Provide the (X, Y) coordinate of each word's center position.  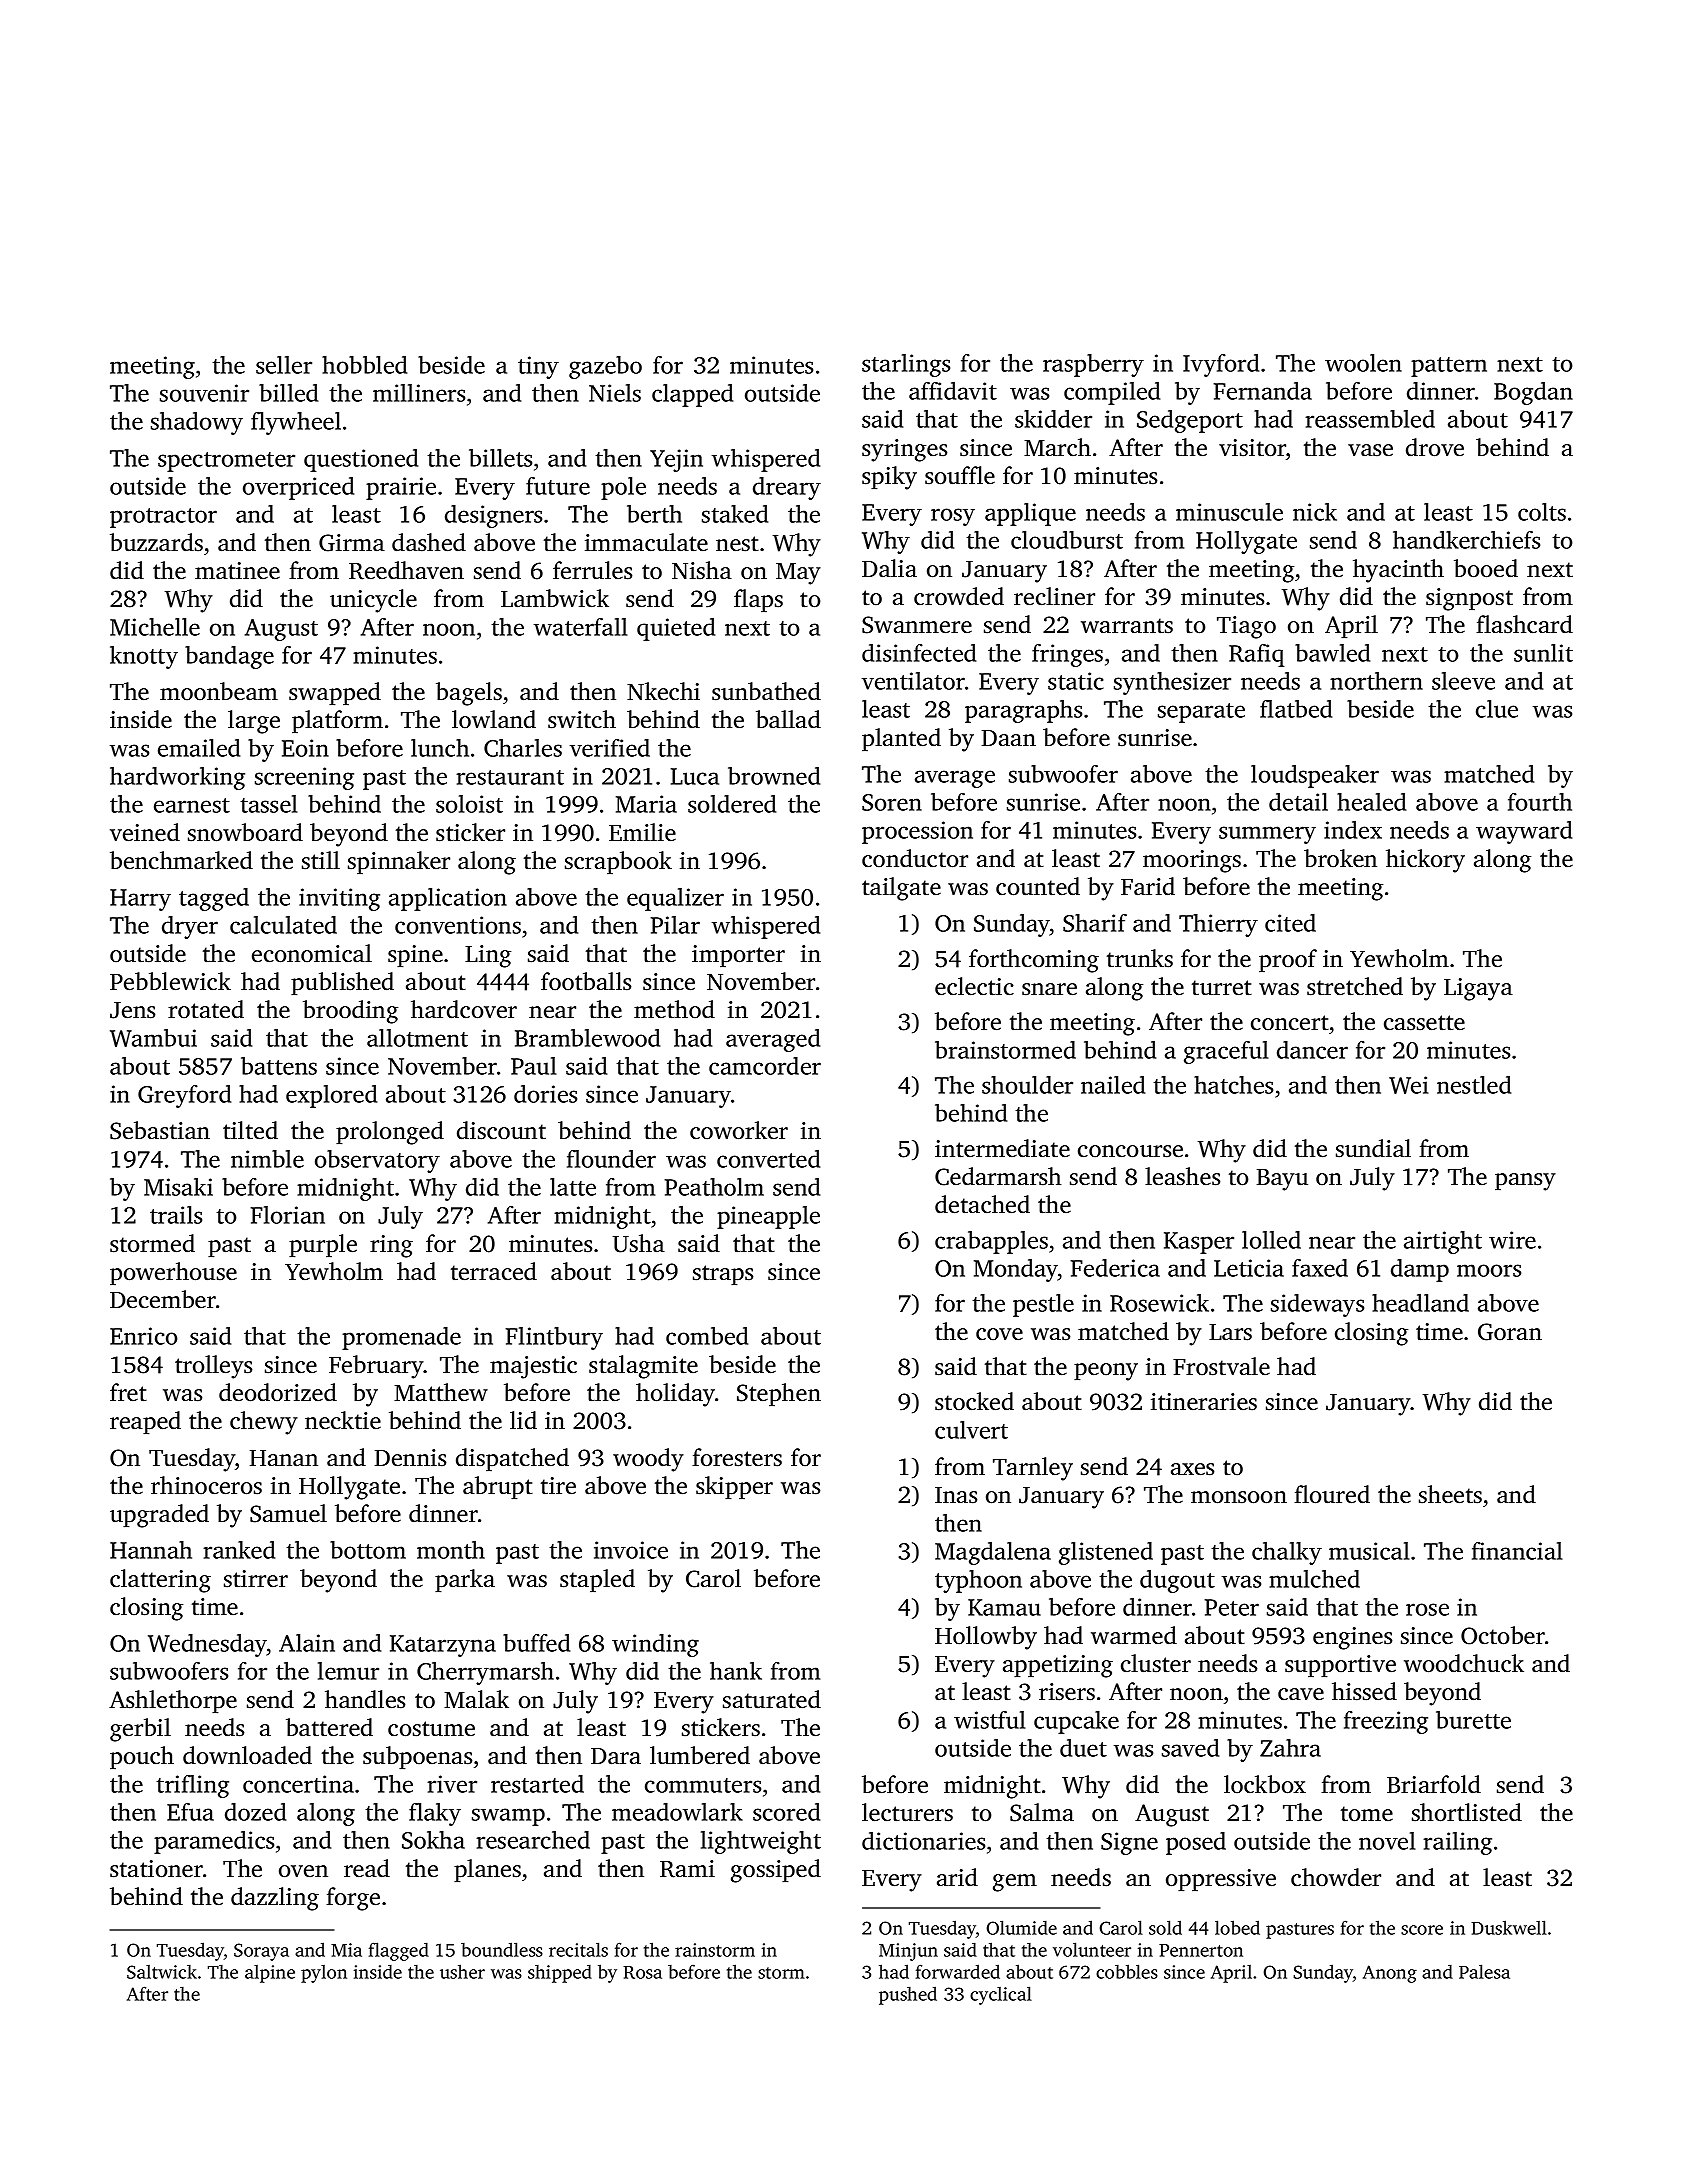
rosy (953, 517)
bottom (368, 1550)
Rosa (642, 1972)
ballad (788, 719)
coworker (739, 1130)
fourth (1540, 802)
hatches (1233, 1085)
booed (1486, 568)
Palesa (1484, 1971)
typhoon (978, 1581)
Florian (287, 1215)
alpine (270, 1974)
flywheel (296, 423)
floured (1332, 1494)
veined (145, 832)
